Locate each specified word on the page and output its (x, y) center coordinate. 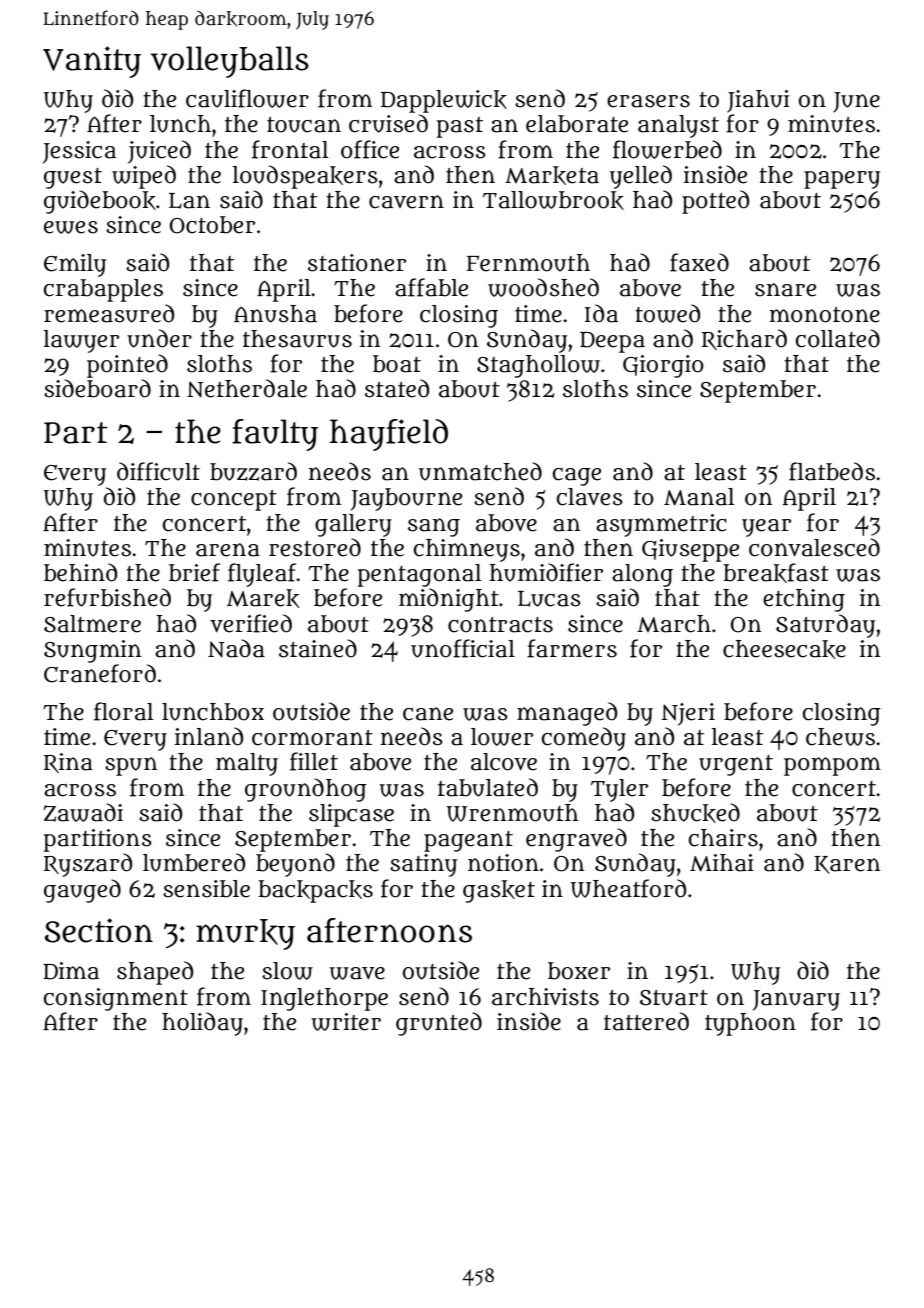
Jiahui (758, 101)
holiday (202, 1024)
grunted (439, 1024)
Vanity (92, 62)
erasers (648, 101)
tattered (646, 1021)
